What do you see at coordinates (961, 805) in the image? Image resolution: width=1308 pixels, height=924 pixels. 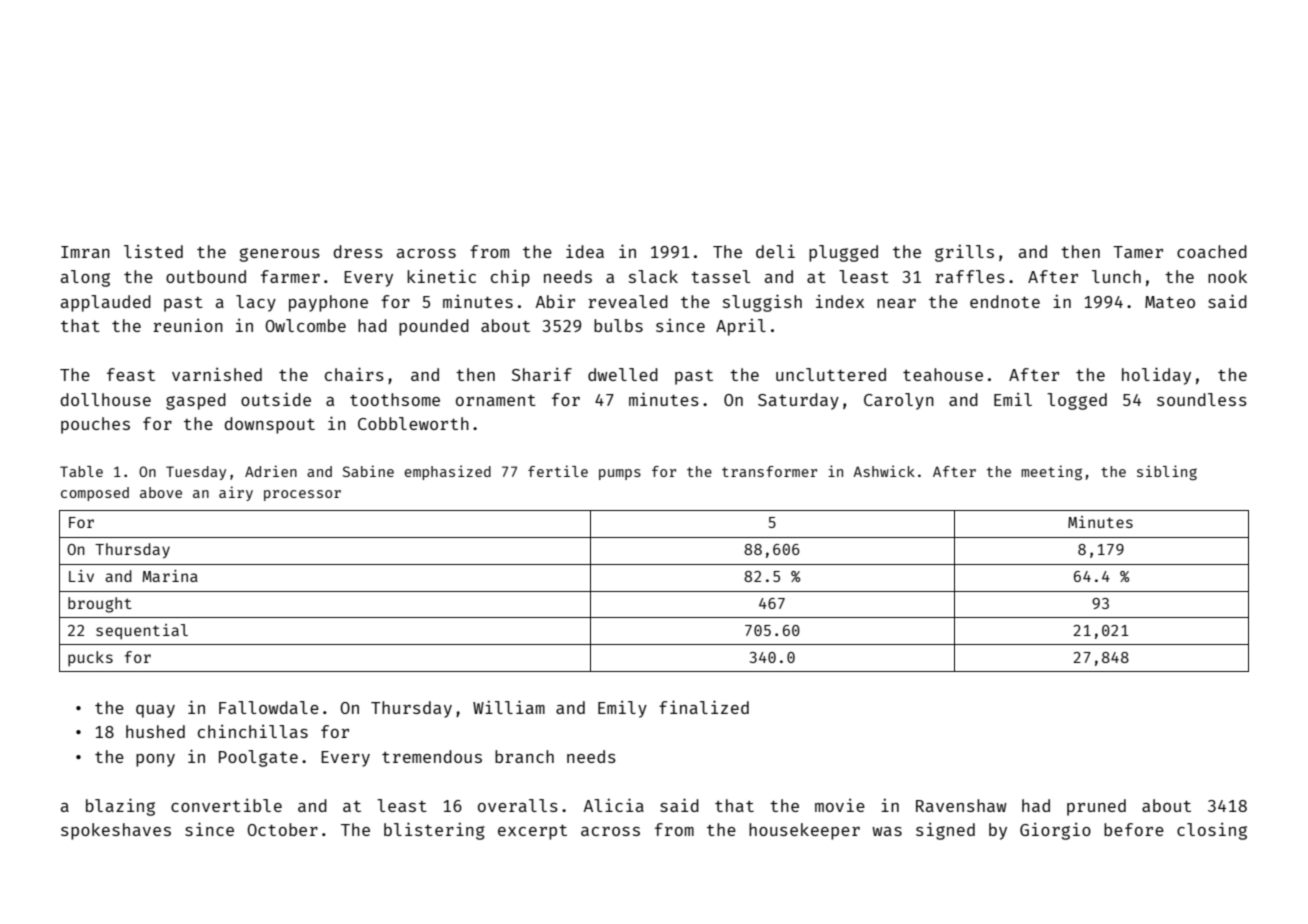 I see `Ravenshaw` at bounding box center [961, 805].
